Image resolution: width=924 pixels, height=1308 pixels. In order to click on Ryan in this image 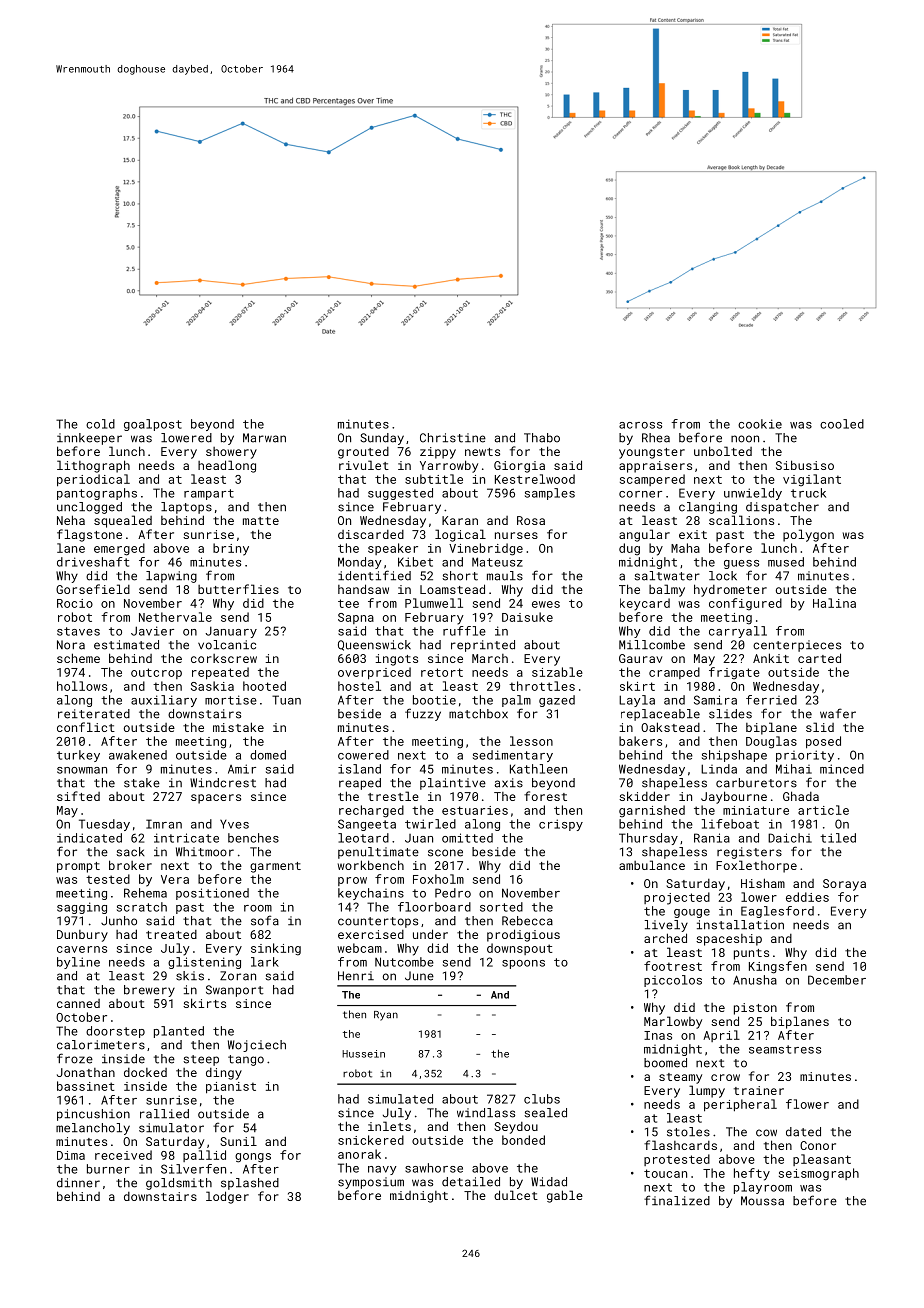, I will do `click(386, 1016)`.
